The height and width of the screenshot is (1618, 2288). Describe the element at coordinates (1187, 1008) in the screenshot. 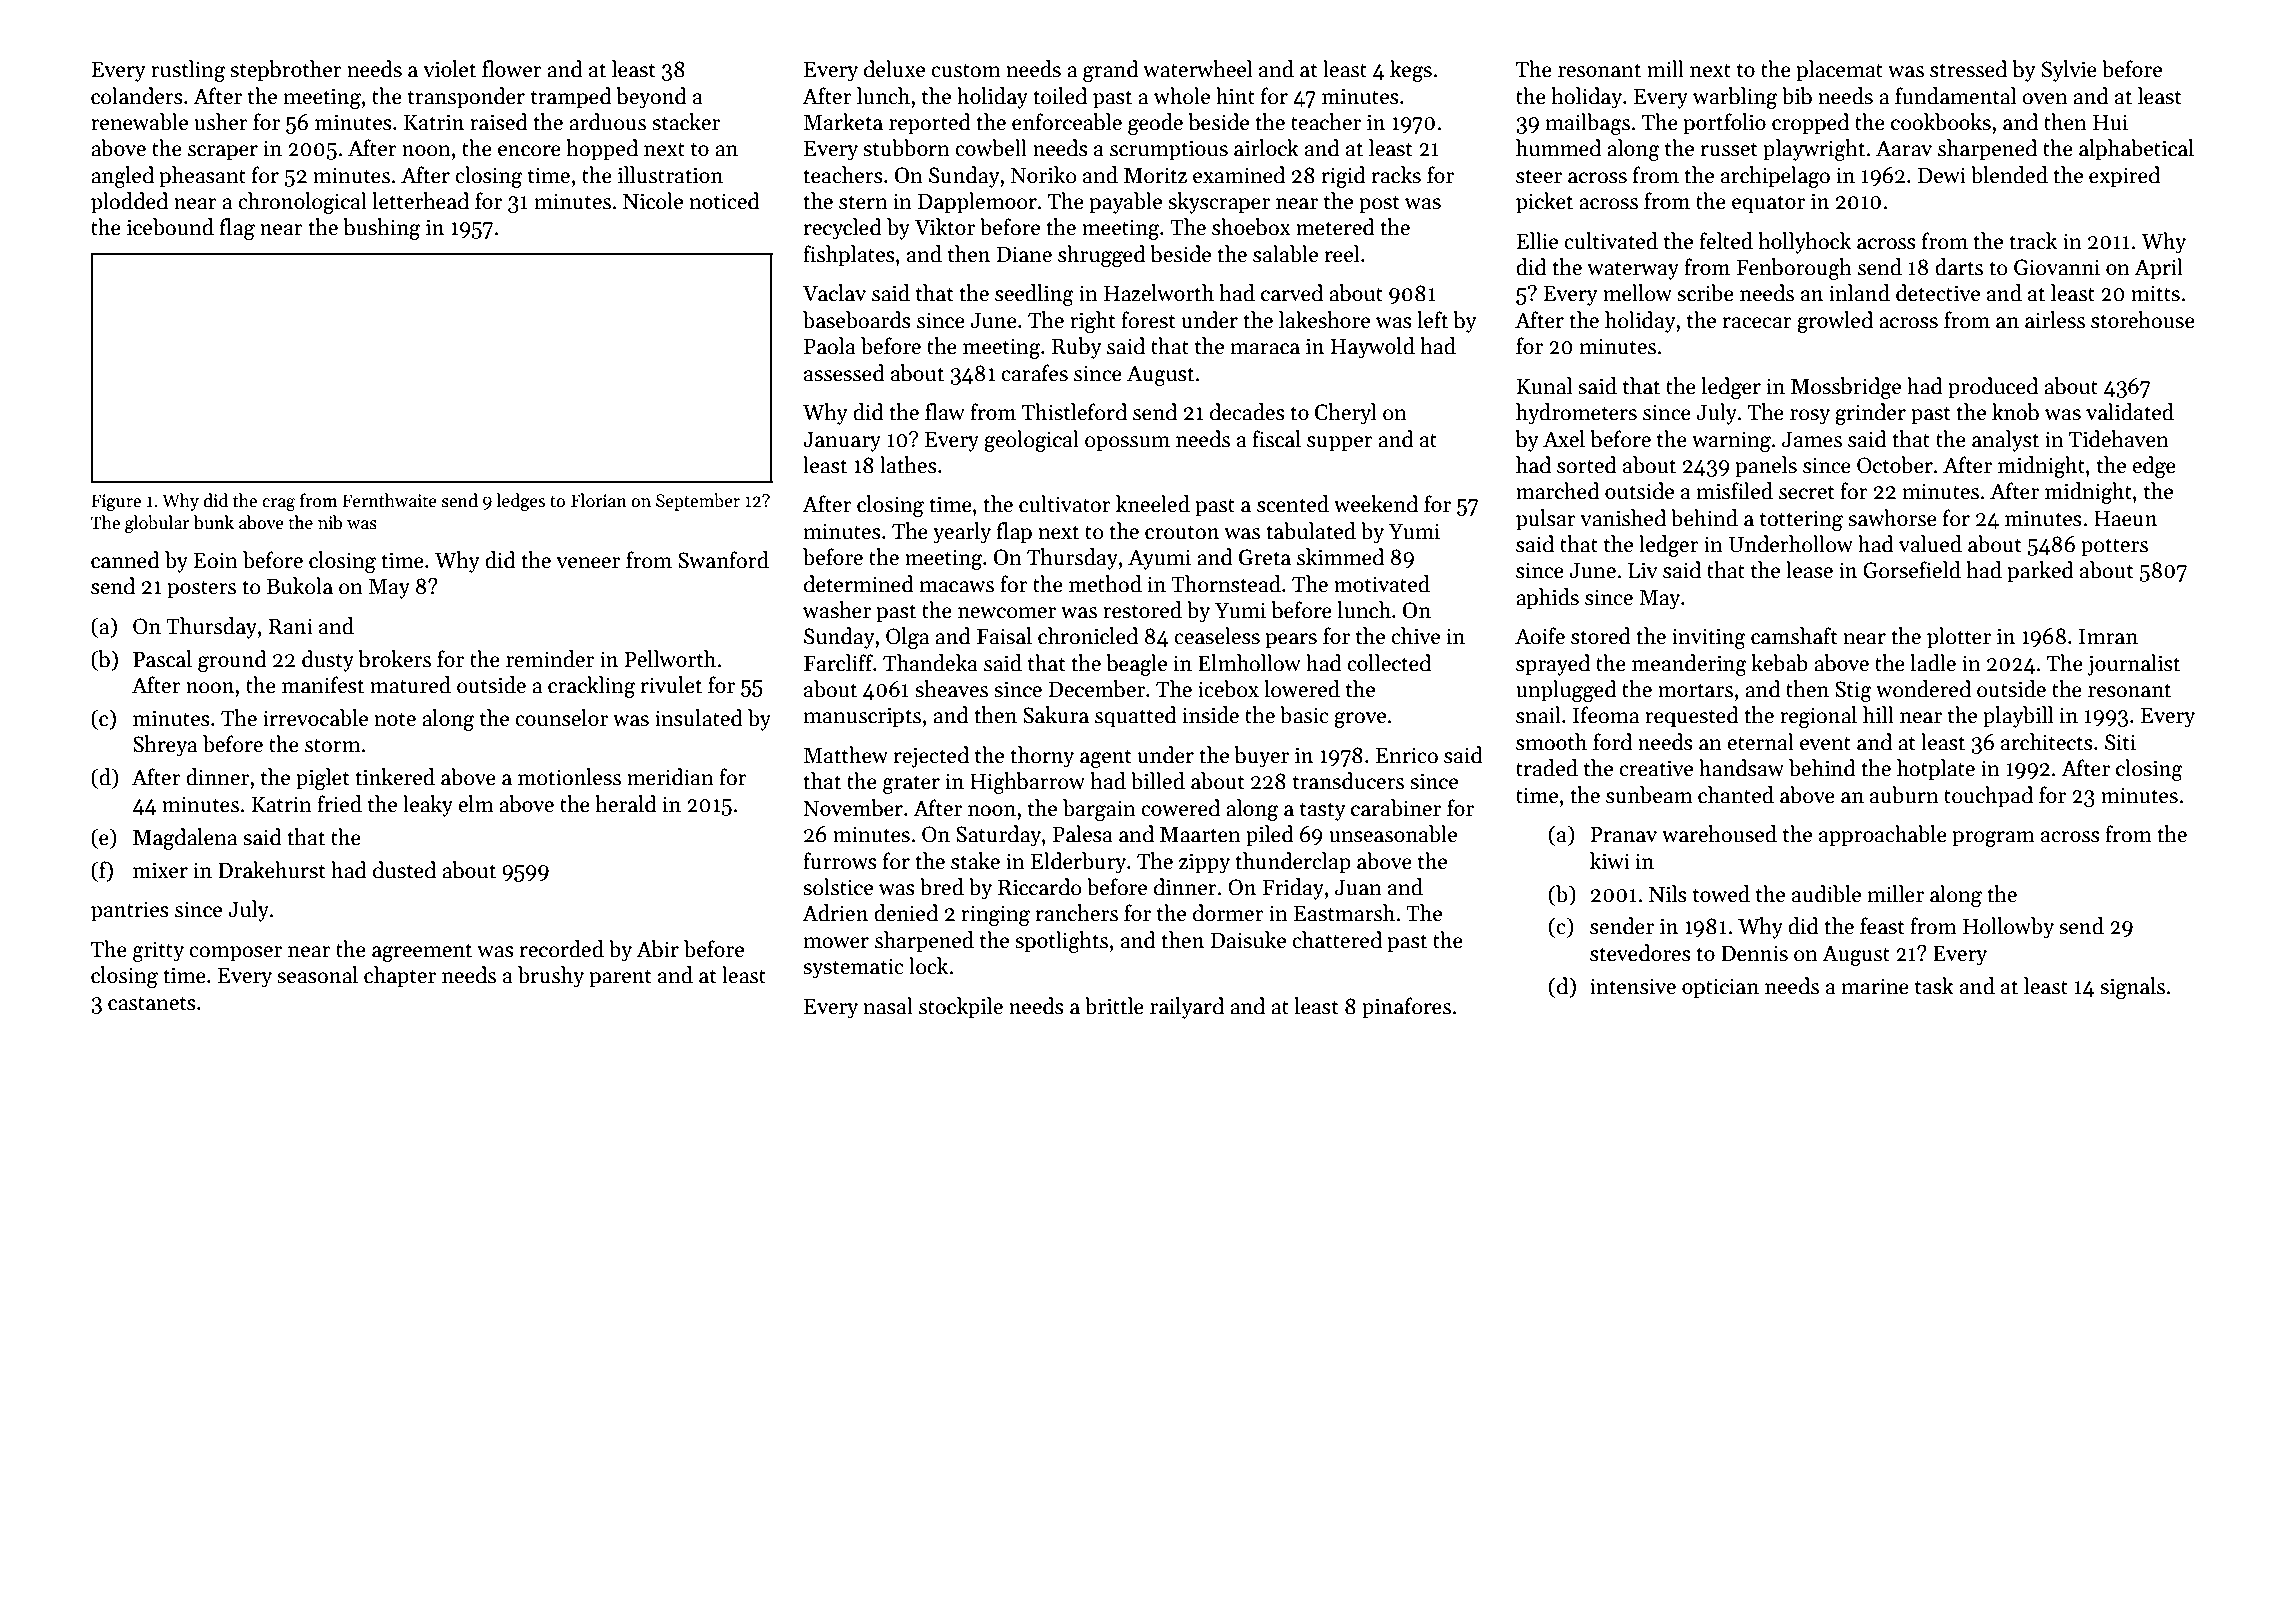

I see `railyard` at that location.
